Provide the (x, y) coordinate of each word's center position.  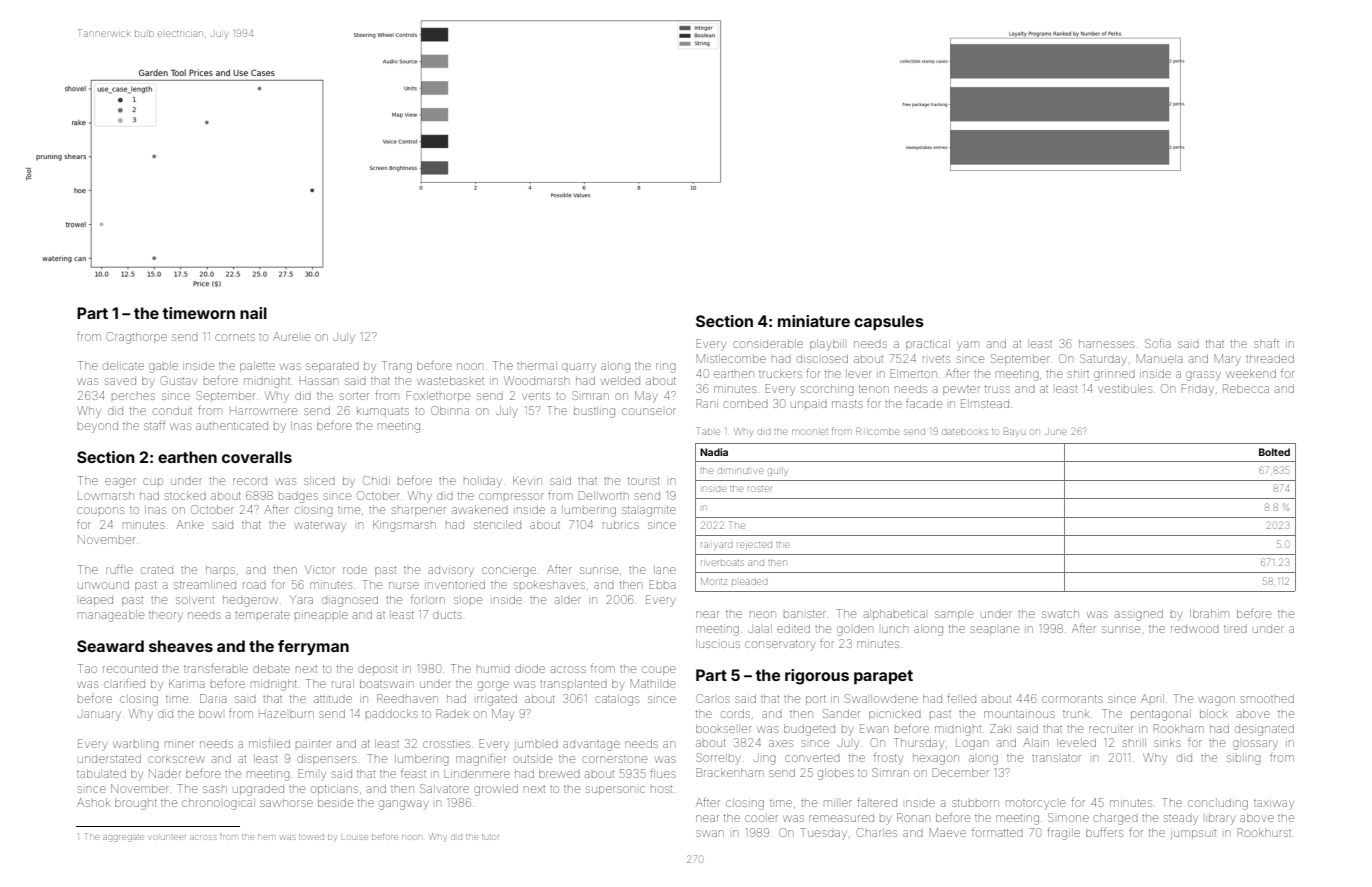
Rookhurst (1264, 832)
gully (777, 472)
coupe (659, 670)
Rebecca (1246, 388)
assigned (1139, 615)
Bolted (1274, 452)
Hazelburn (286, 713)
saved (120, 381)
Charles (877, 832)
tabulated (101, 773)
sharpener (419, 511)
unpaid (809, 405)
